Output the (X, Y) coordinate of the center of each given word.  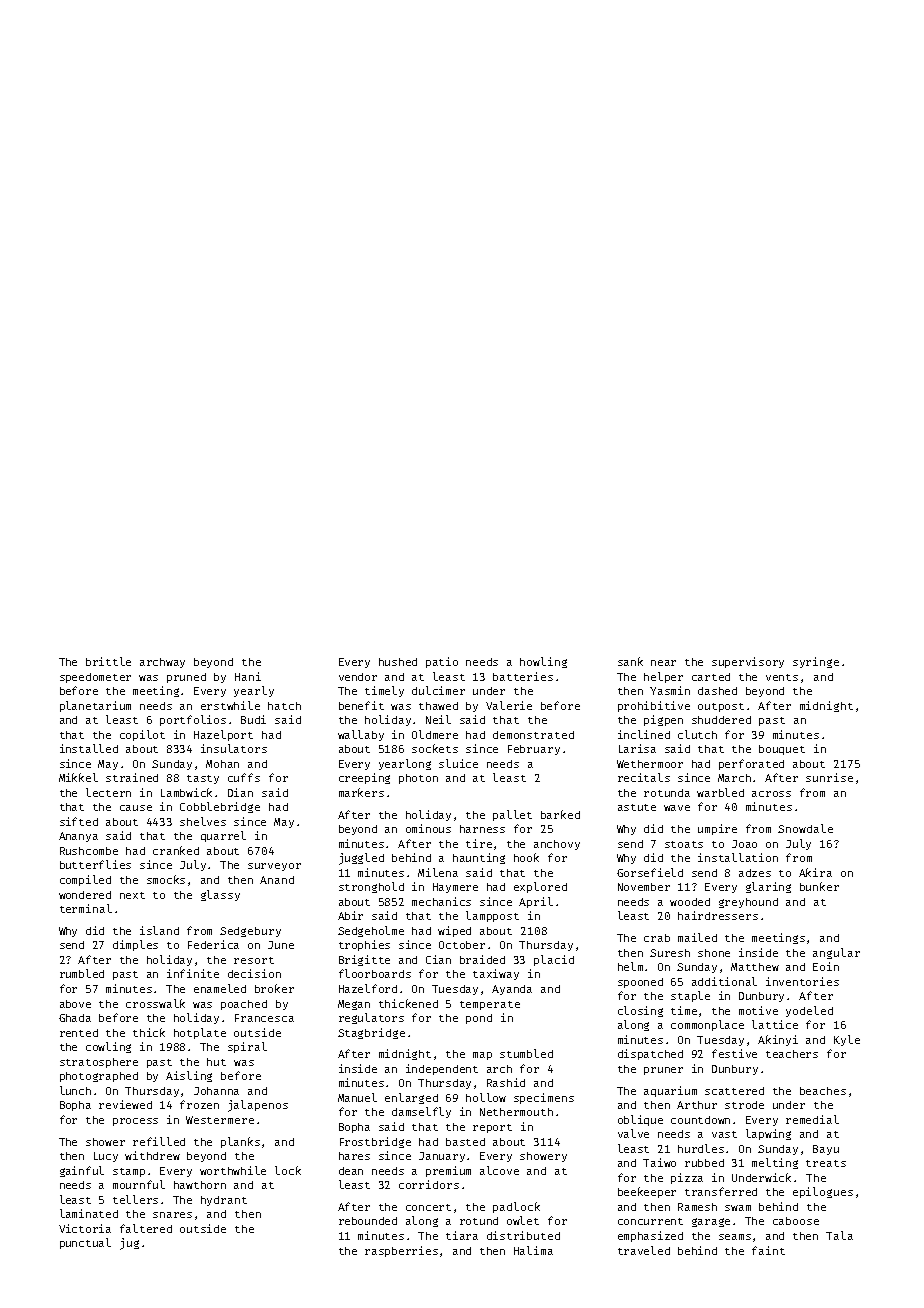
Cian (438, 959)
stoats (684, 844)
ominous (428, 828)
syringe (816, 662)
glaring (768, 887)
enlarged (411, 1098)
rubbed (704, 1163)
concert (428, 1207)
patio (442, 662)
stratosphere (99, 1063)
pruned (186, 678)
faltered (146, 1228)
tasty (203, 779)
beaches (823, 1091)
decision (254, 973)
